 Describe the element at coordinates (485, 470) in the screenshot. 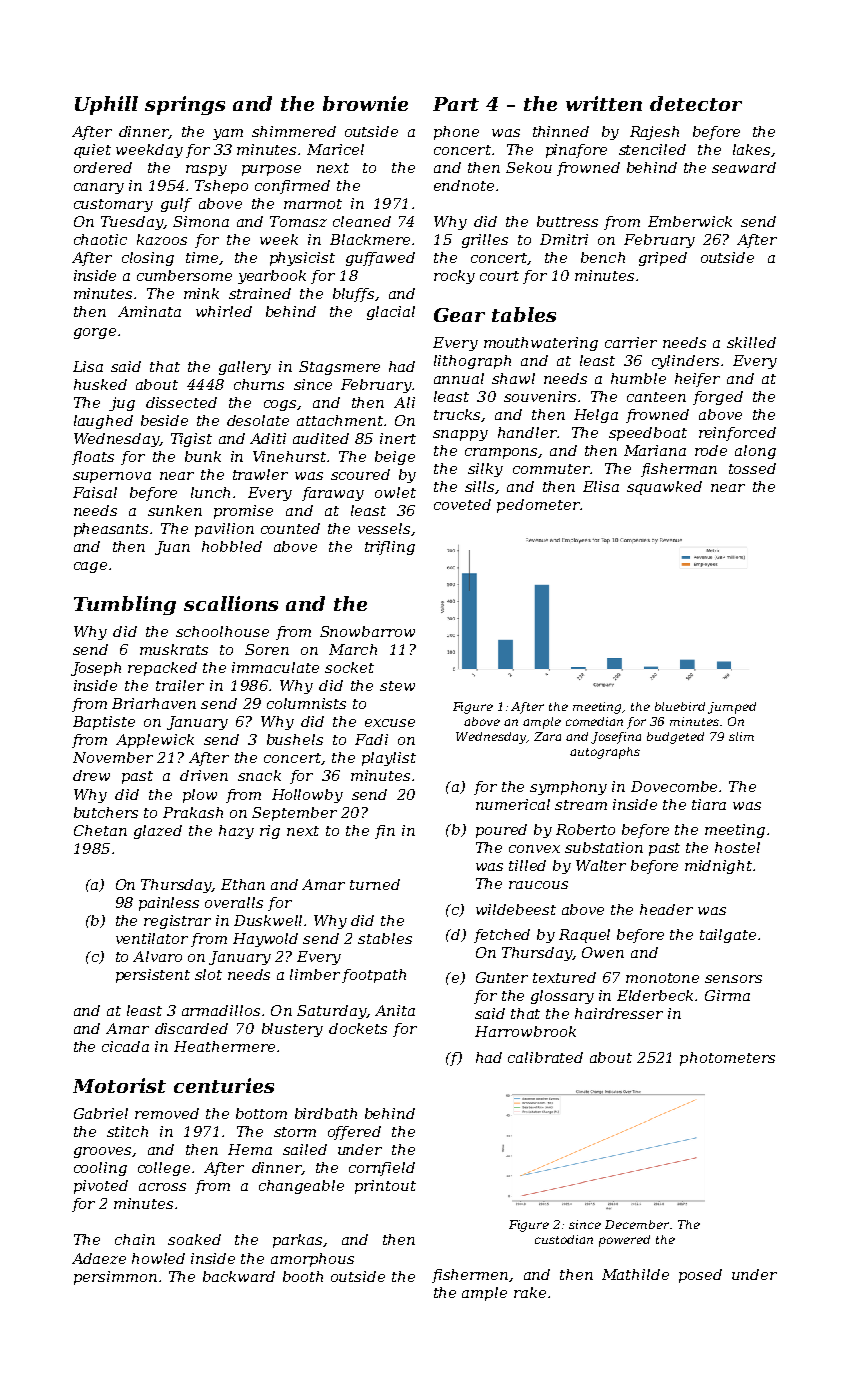

I see `silky` at that location.
